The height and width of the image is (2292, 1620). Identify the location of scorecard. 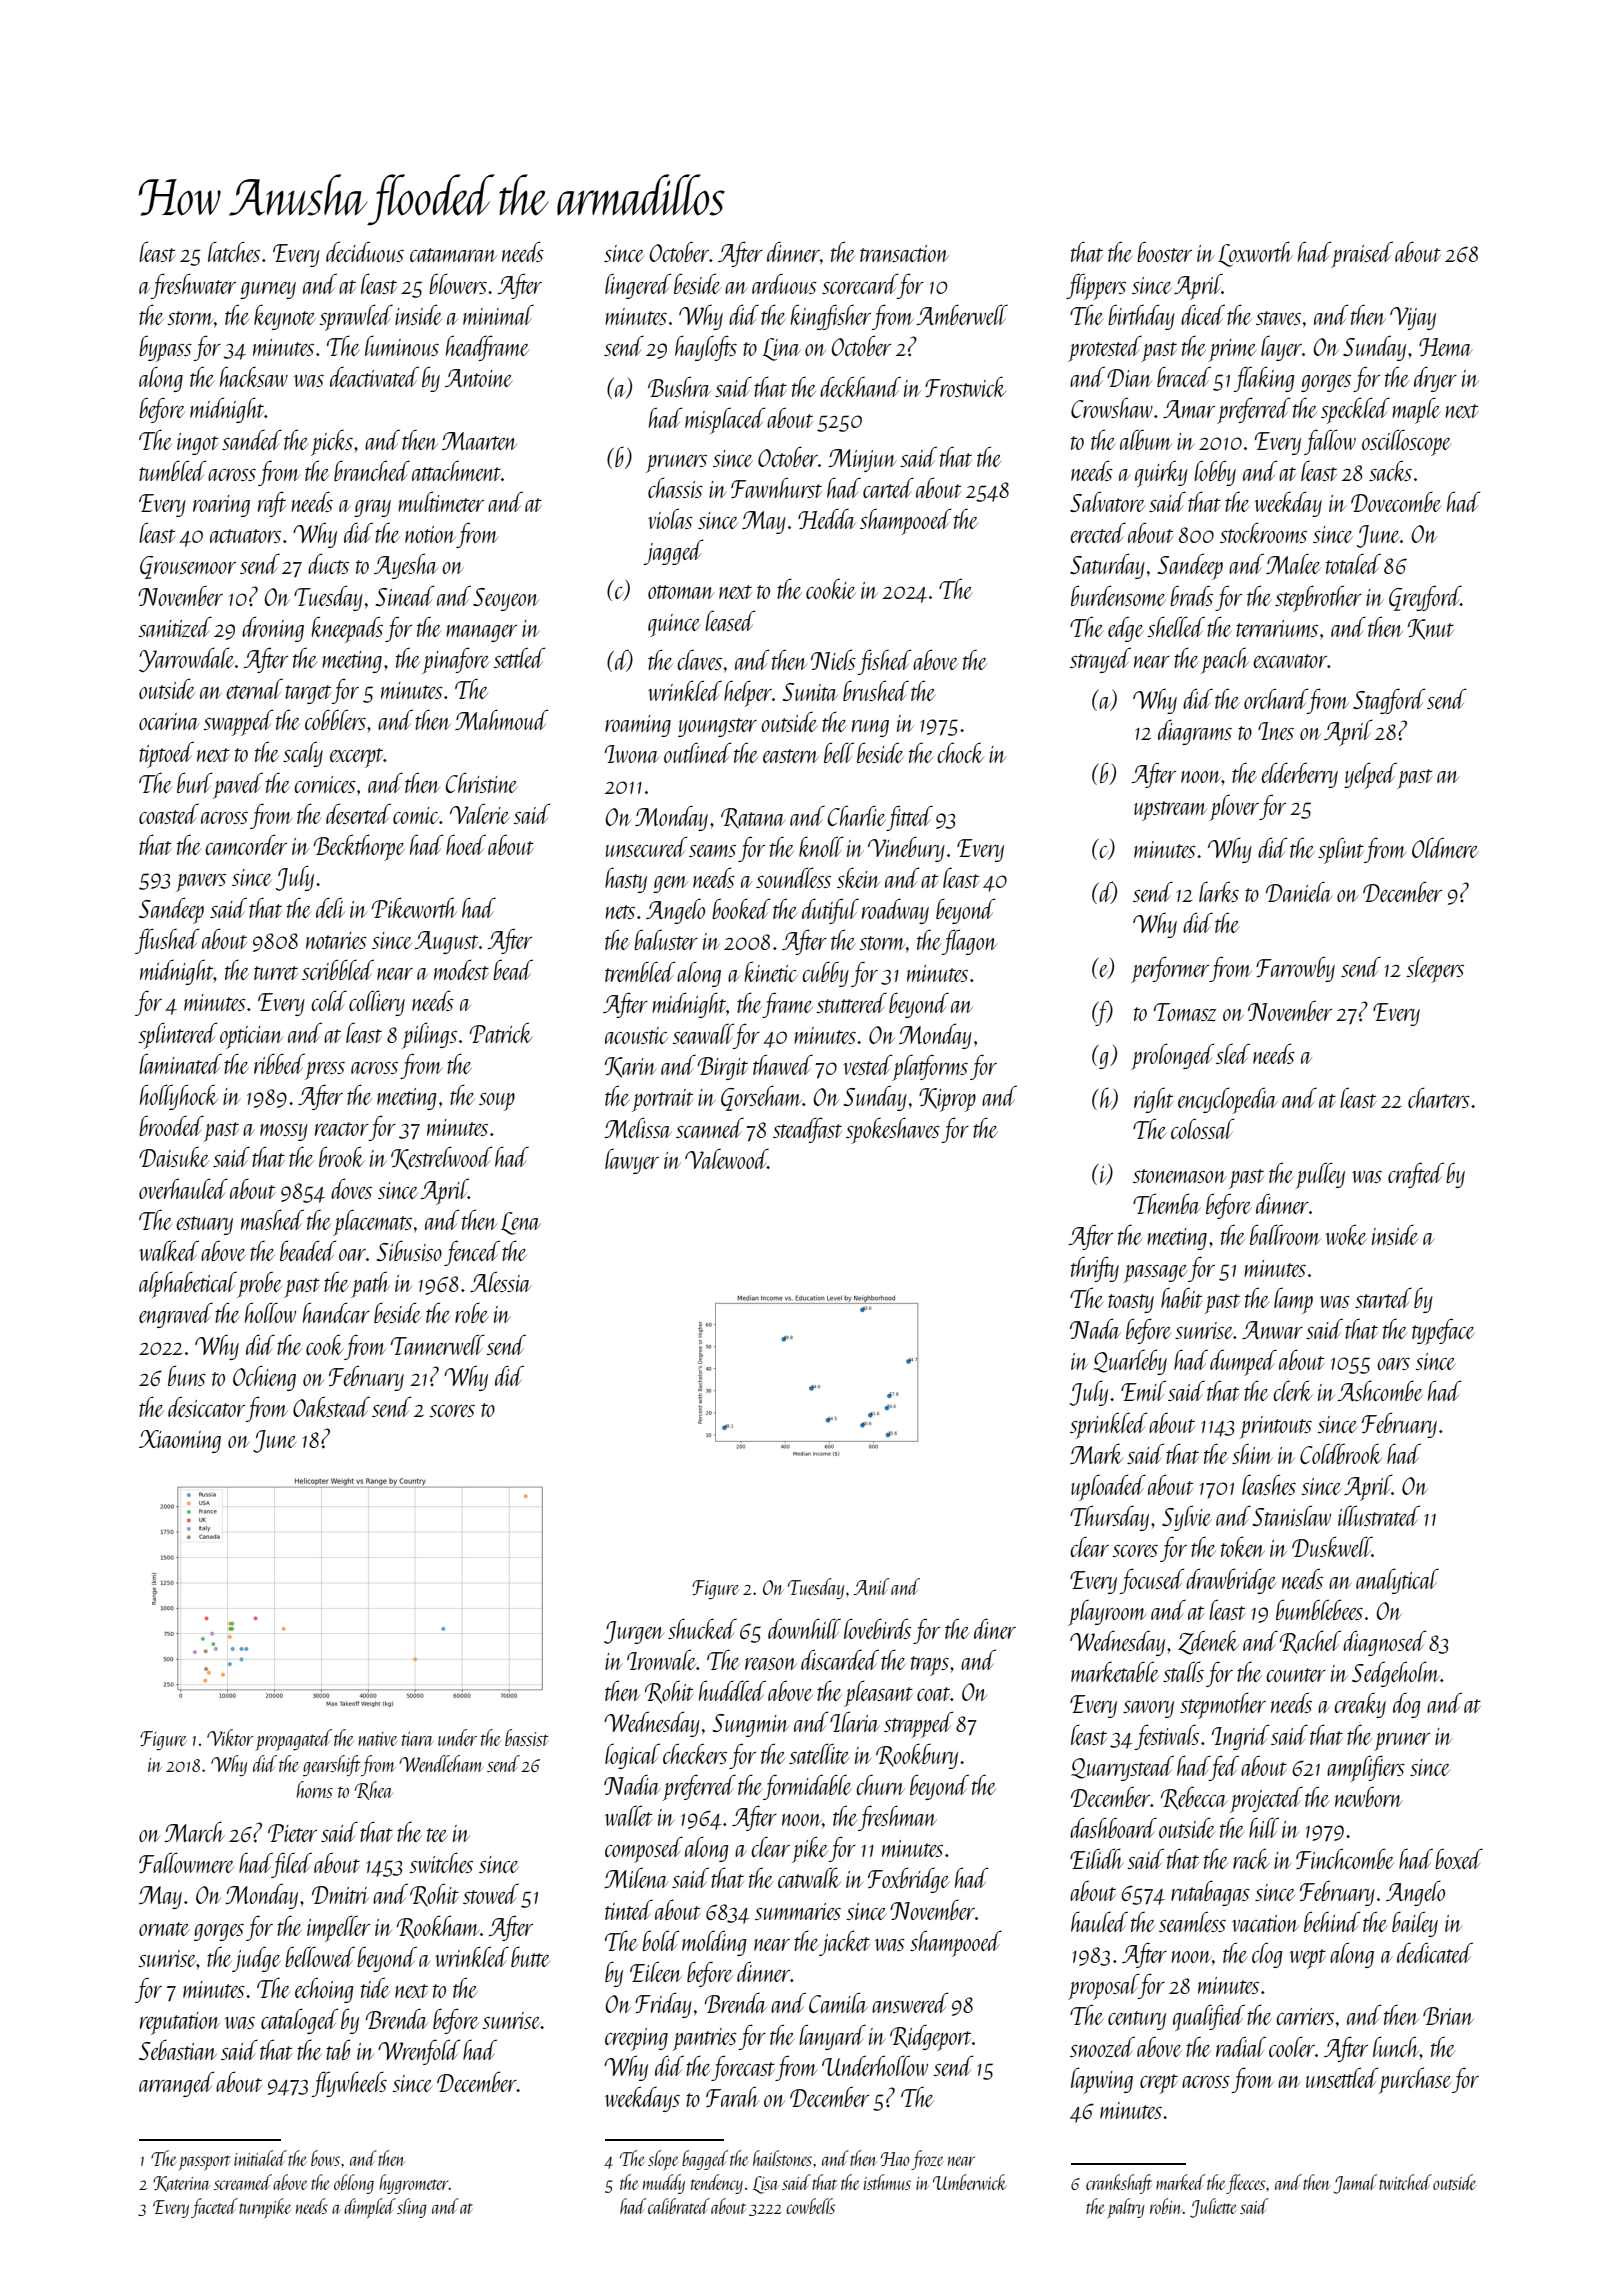
(860, 283).
